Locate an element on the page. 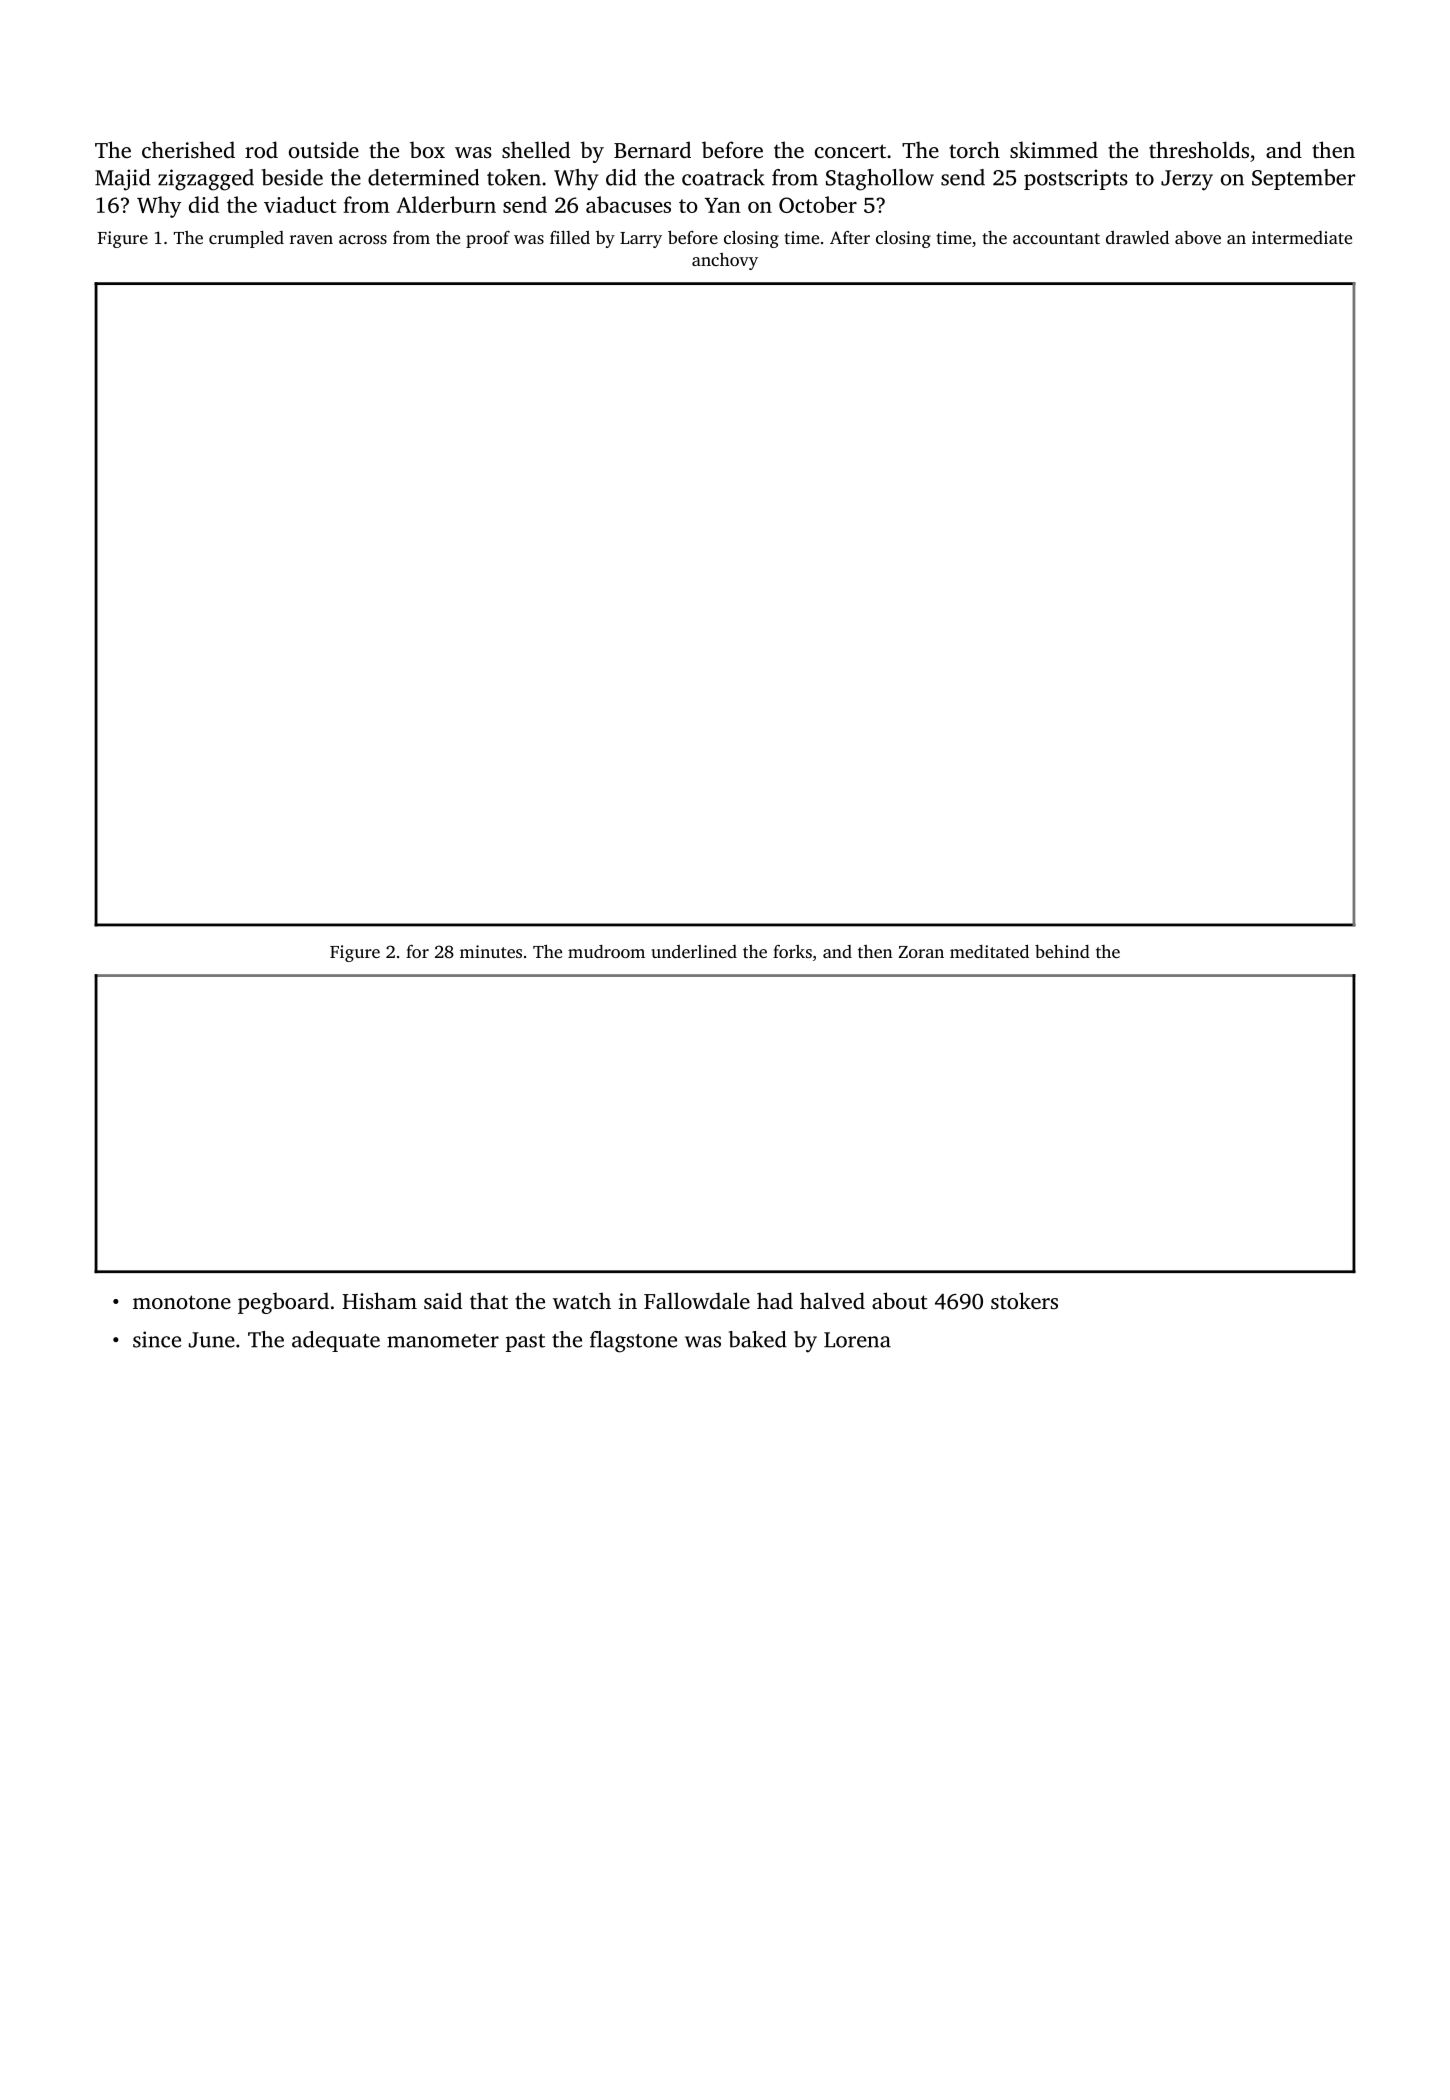  since is located at coordinates (157, 1339).
